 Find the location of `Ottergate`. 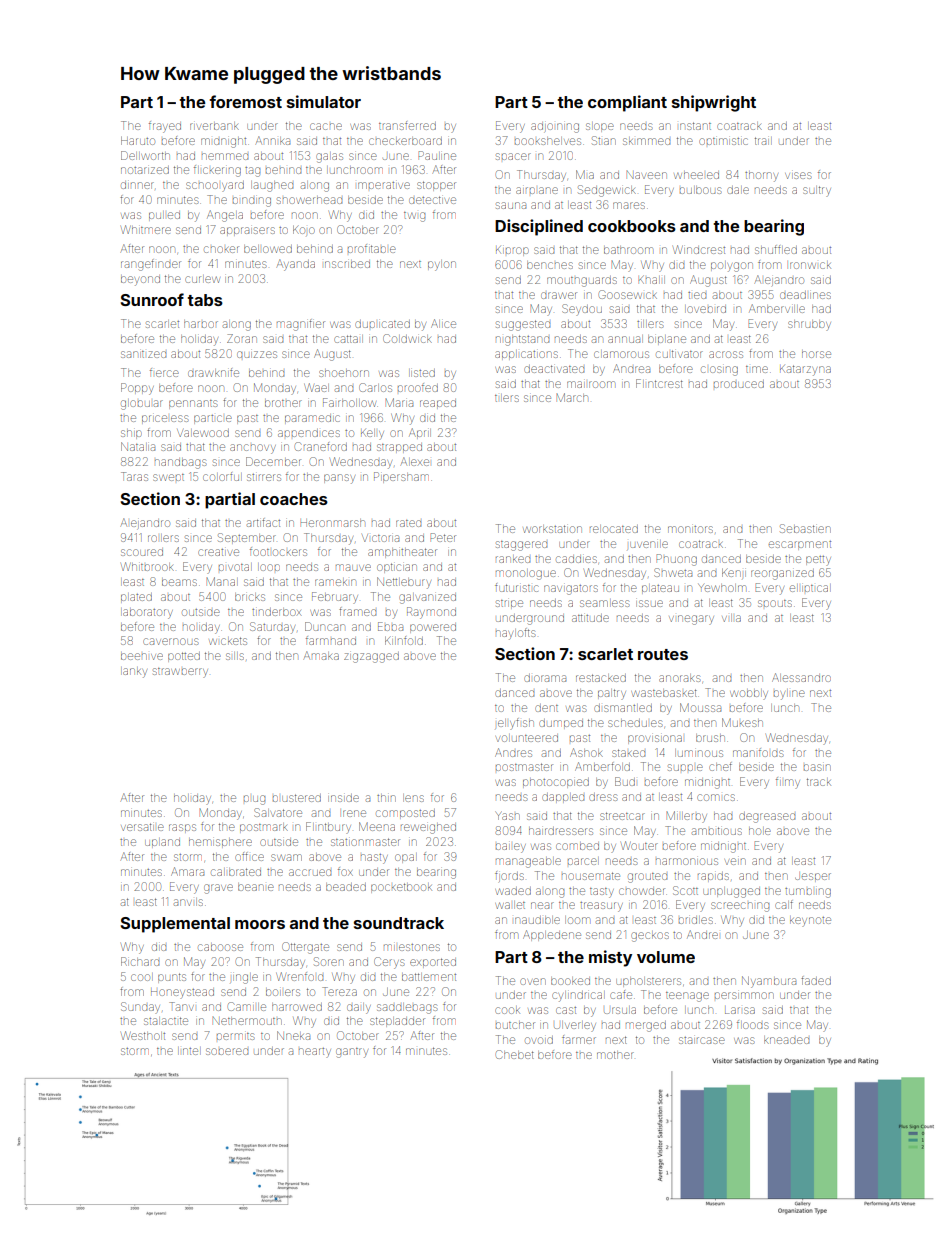

Ottergate is located at coordinates (305, 948).
